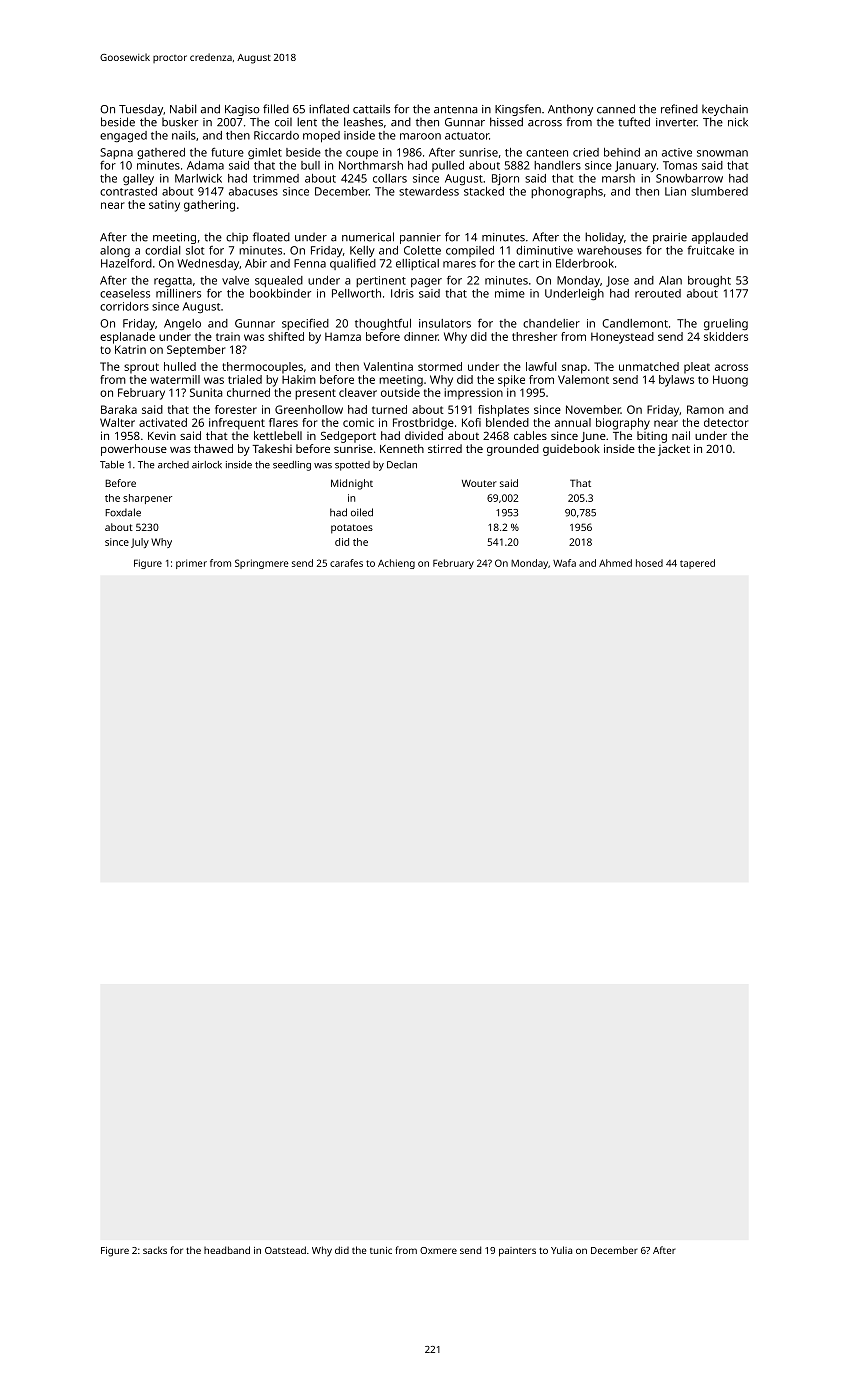 The width and height of the image is (849, 1400). What do you see at coordinates (722, 153) in the image?
I see `snowman` at bounding box center [722, 153].
